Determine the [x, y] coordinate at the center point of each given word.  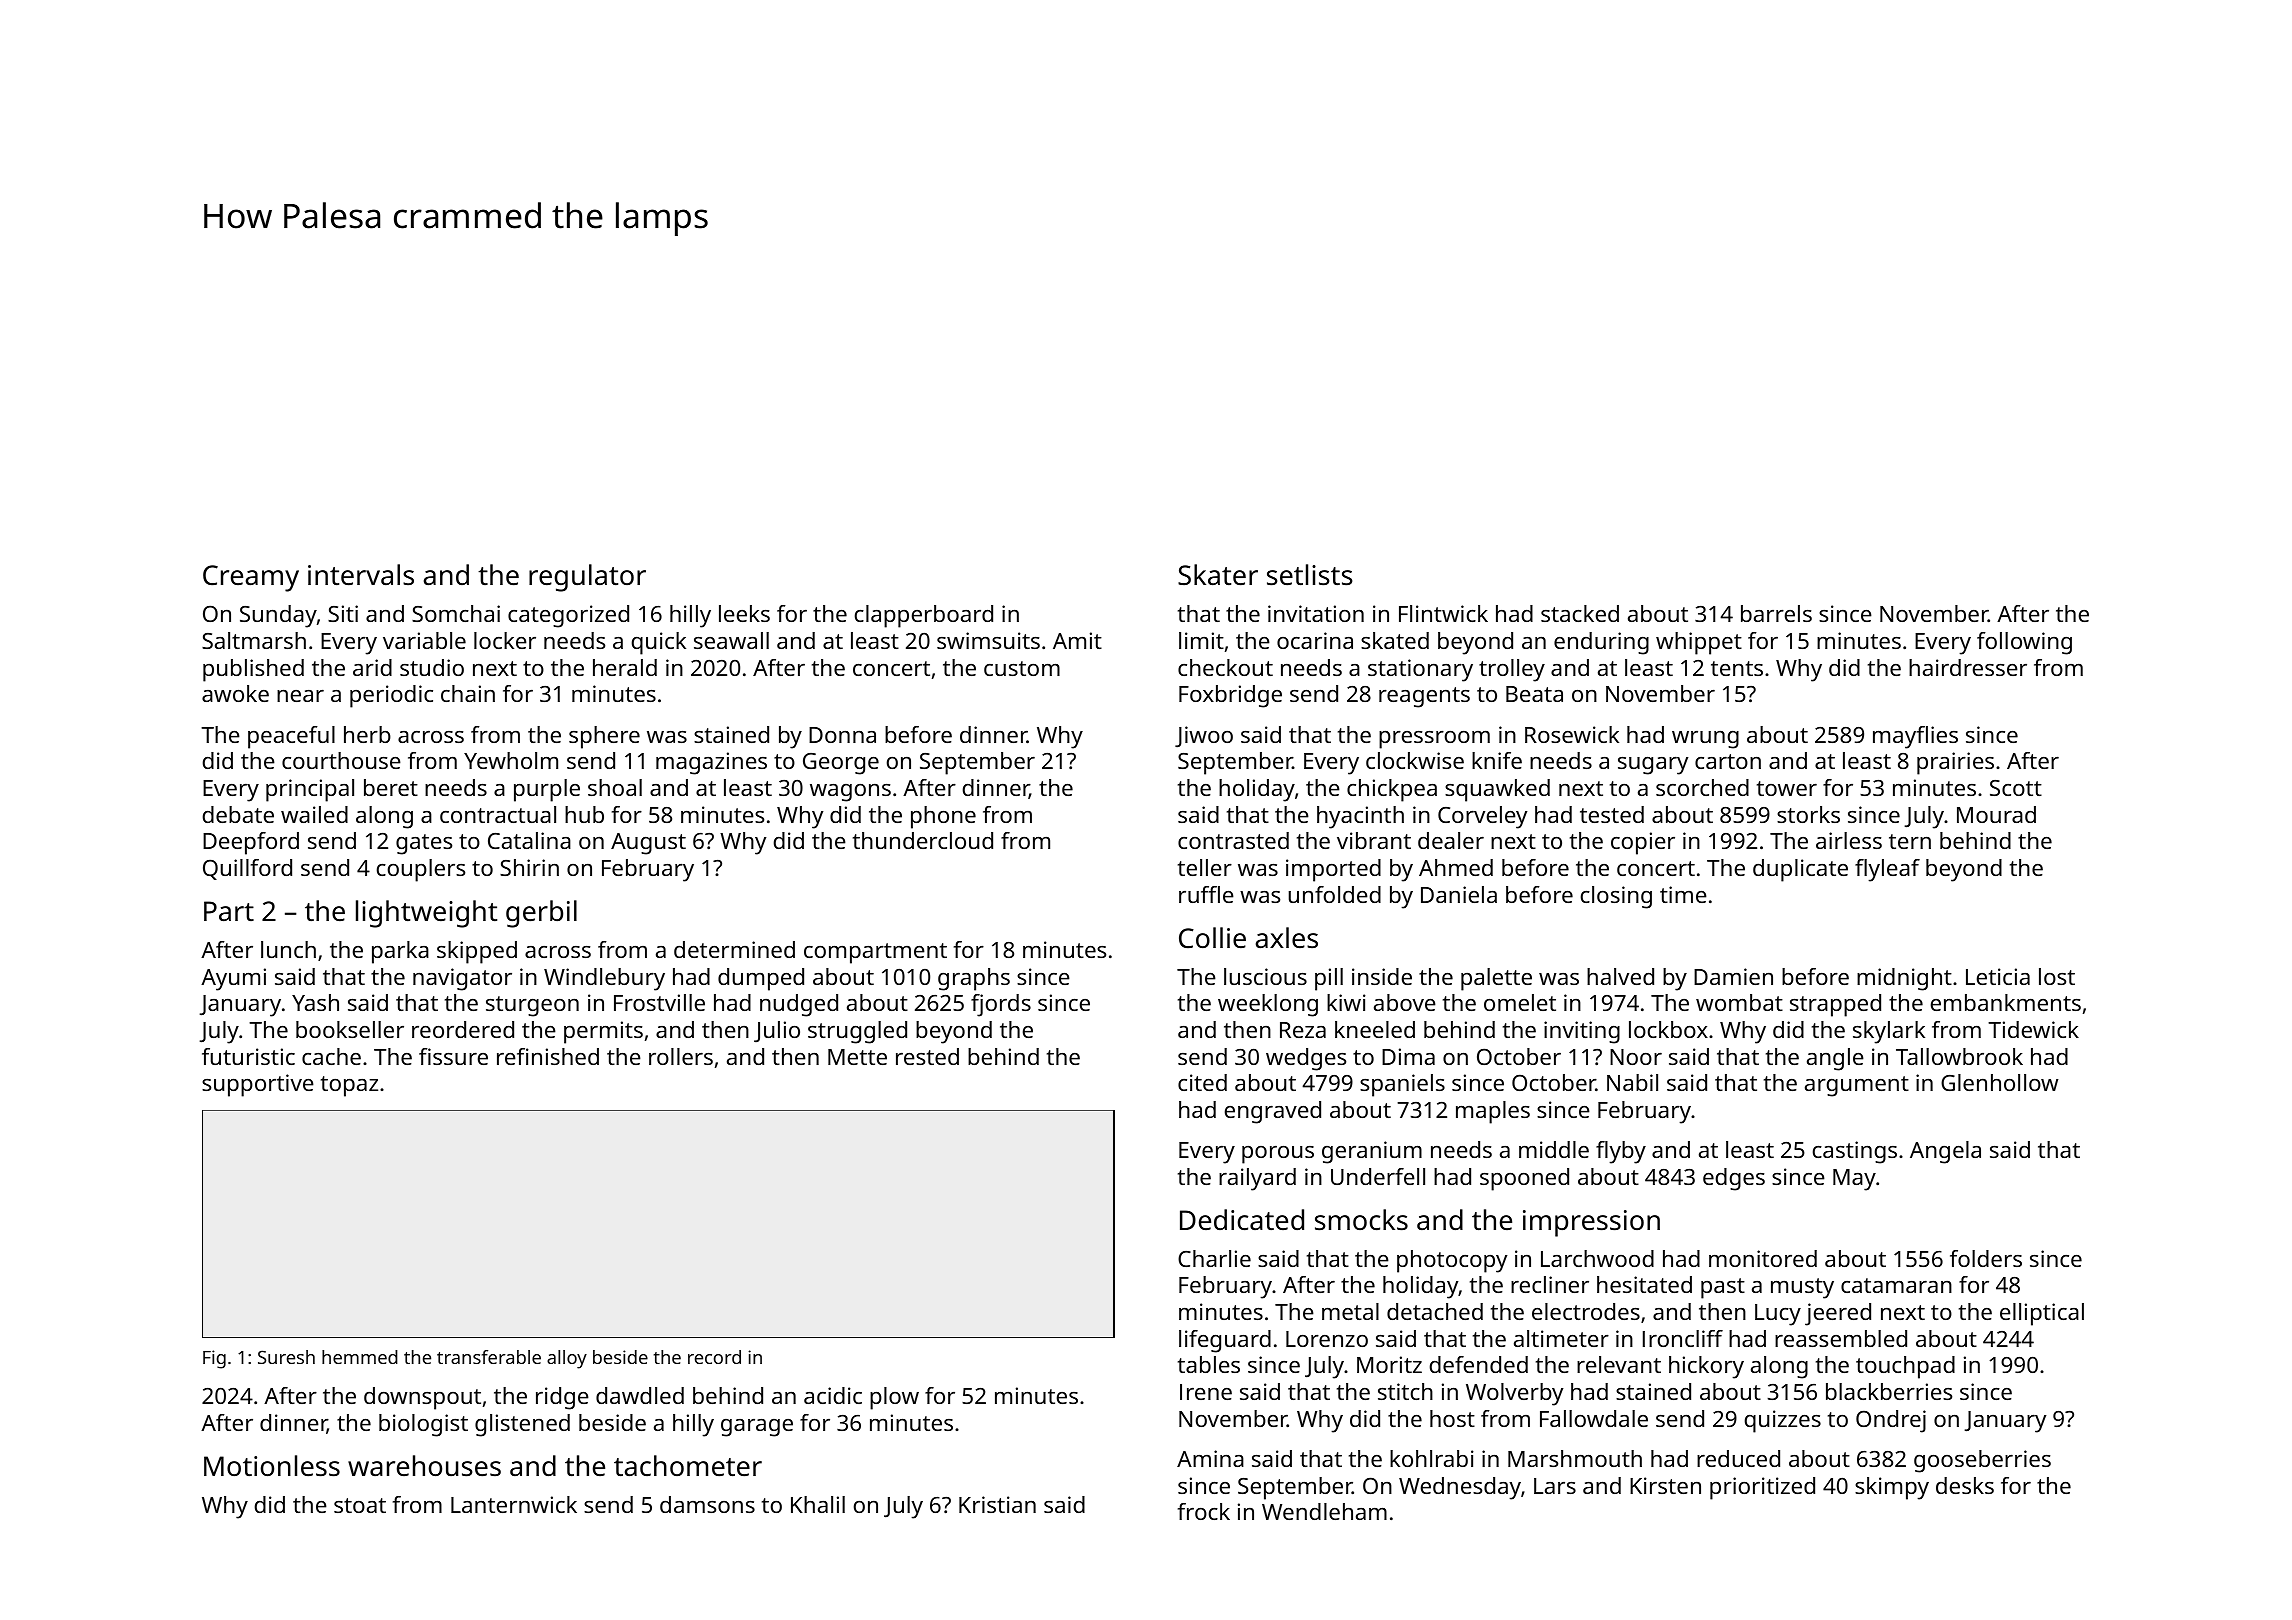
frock [1204, 1511]
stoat [360, 1505]
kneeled [1375, 1029]
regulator [587, 578]
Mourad [1996, 814]
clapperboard [924, 616]
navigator [462, 979]
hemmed [360, 1357]
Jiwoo [1204, 737]
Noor [1636, 1057]
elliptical [2042, 1314]
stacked [1580, 613]
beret [391, 787]
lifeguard [1225, 1341]
